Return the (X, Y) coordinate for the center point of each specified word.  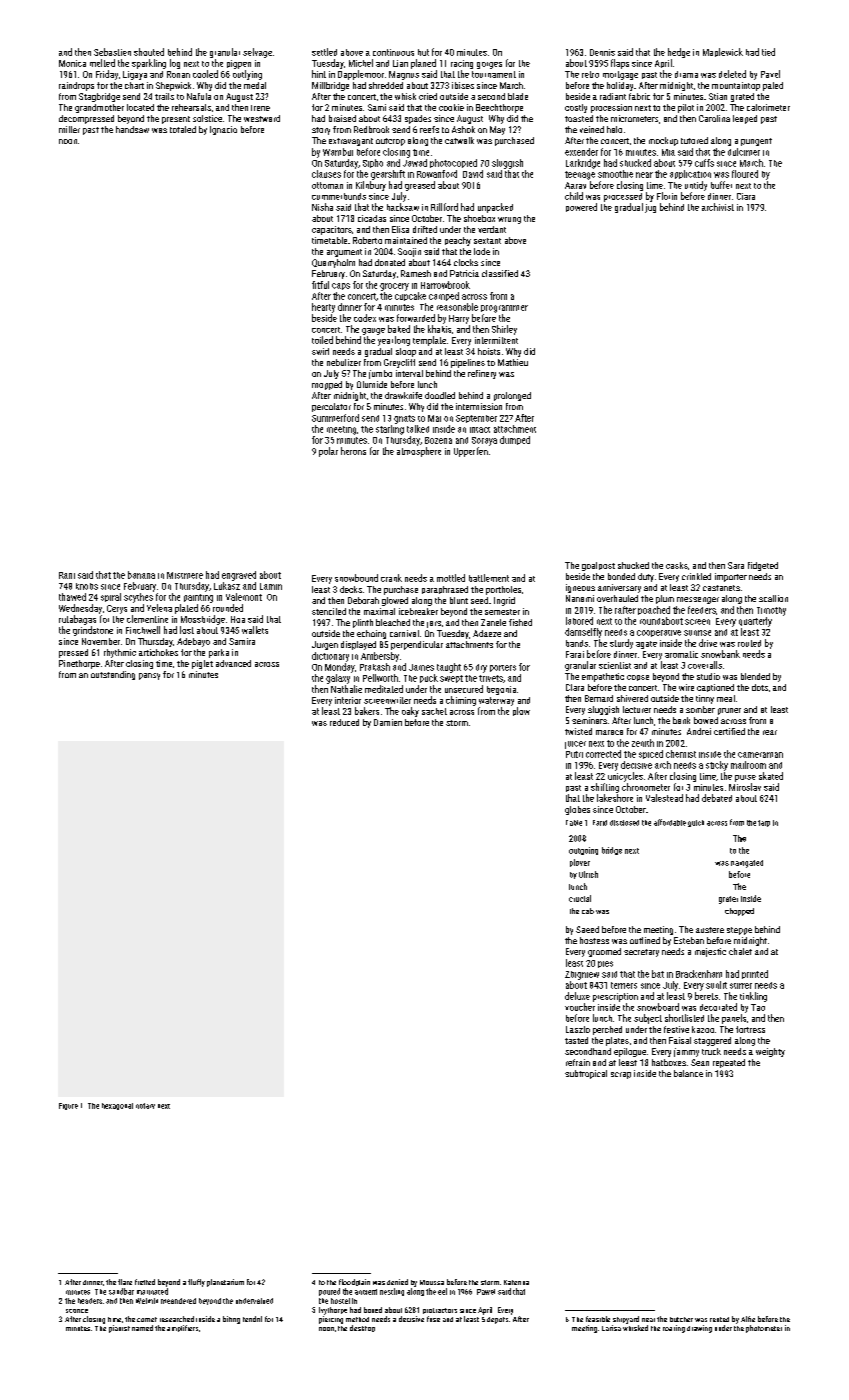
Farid (600, 823)
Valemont (244, 597)
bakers (367, 711)
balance (688, 1073)
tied (768, 52)
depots (497, 1320)
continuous (393, 52)
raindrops (76, 86)
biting (231, 1320)
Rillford (444, 207)
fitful (320, 285)
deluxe (577, 996)
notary (145, 1106)
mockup (663, 141)
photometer (764, 1329)
